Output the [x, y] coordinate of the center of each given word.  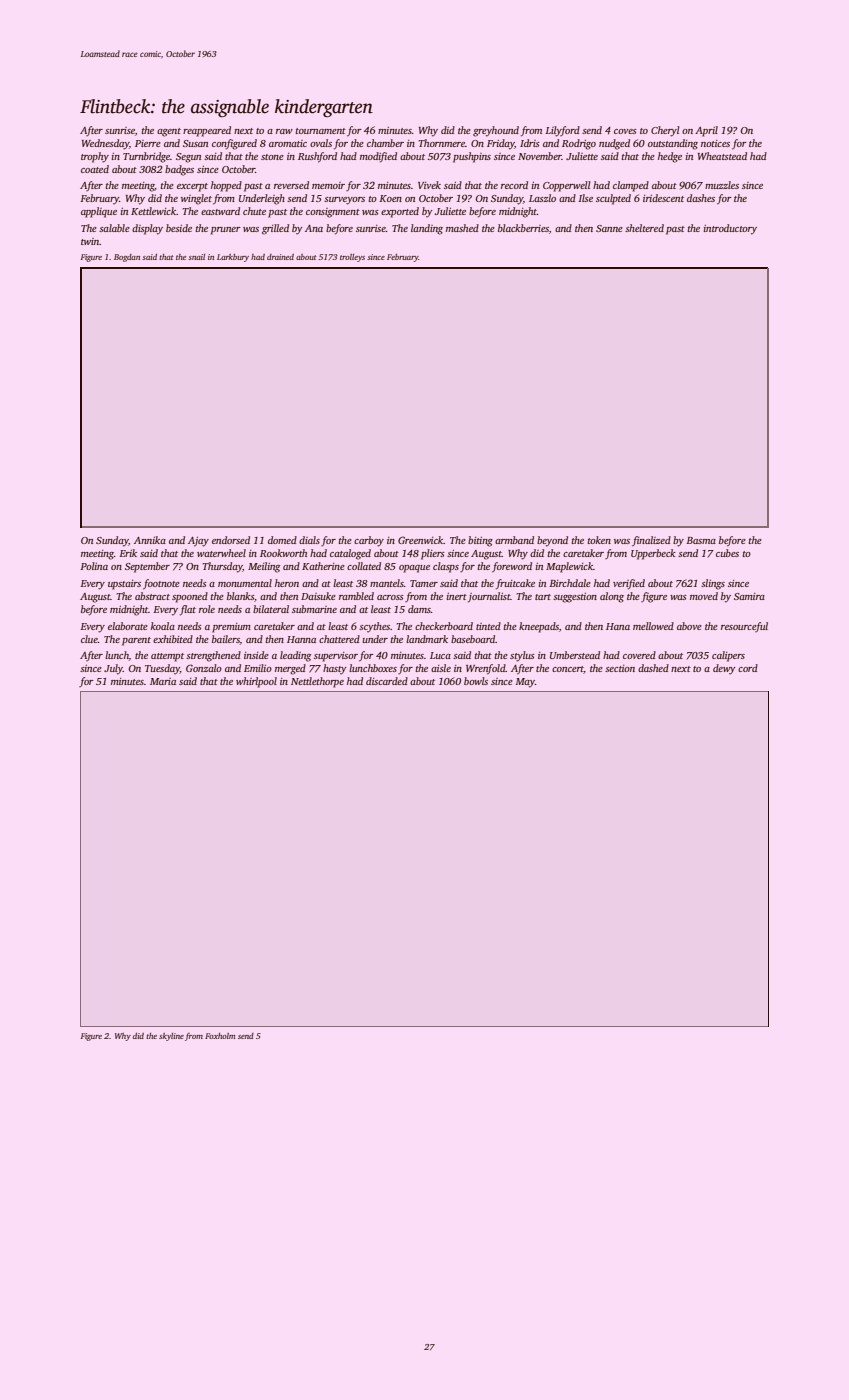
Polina [94, 566]
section [620, 668]
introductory [730, 229]
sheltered [644, 228]
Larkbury [233, 258]
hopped [226, 186]
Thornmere [442, 143]
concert [568, 670]
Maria [163, 681]
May [525, 683]
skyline [171, 1037]
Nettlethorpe [317, 682]
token [599, 540]
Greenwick [421, 540]
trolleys [352, 258]
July [113, 669]
